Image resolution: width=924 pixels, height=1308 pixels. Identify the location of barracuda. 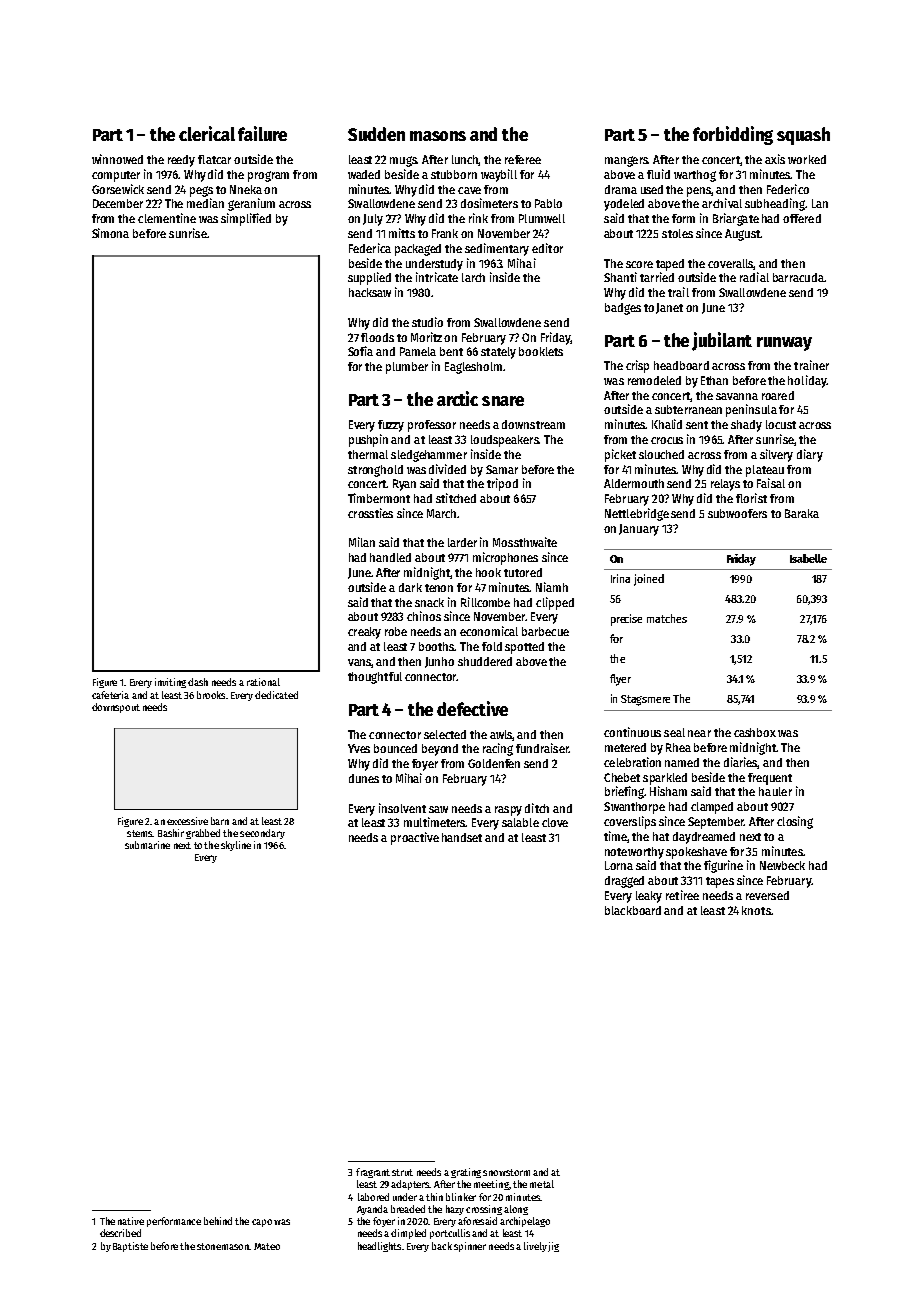
(798, 277).
